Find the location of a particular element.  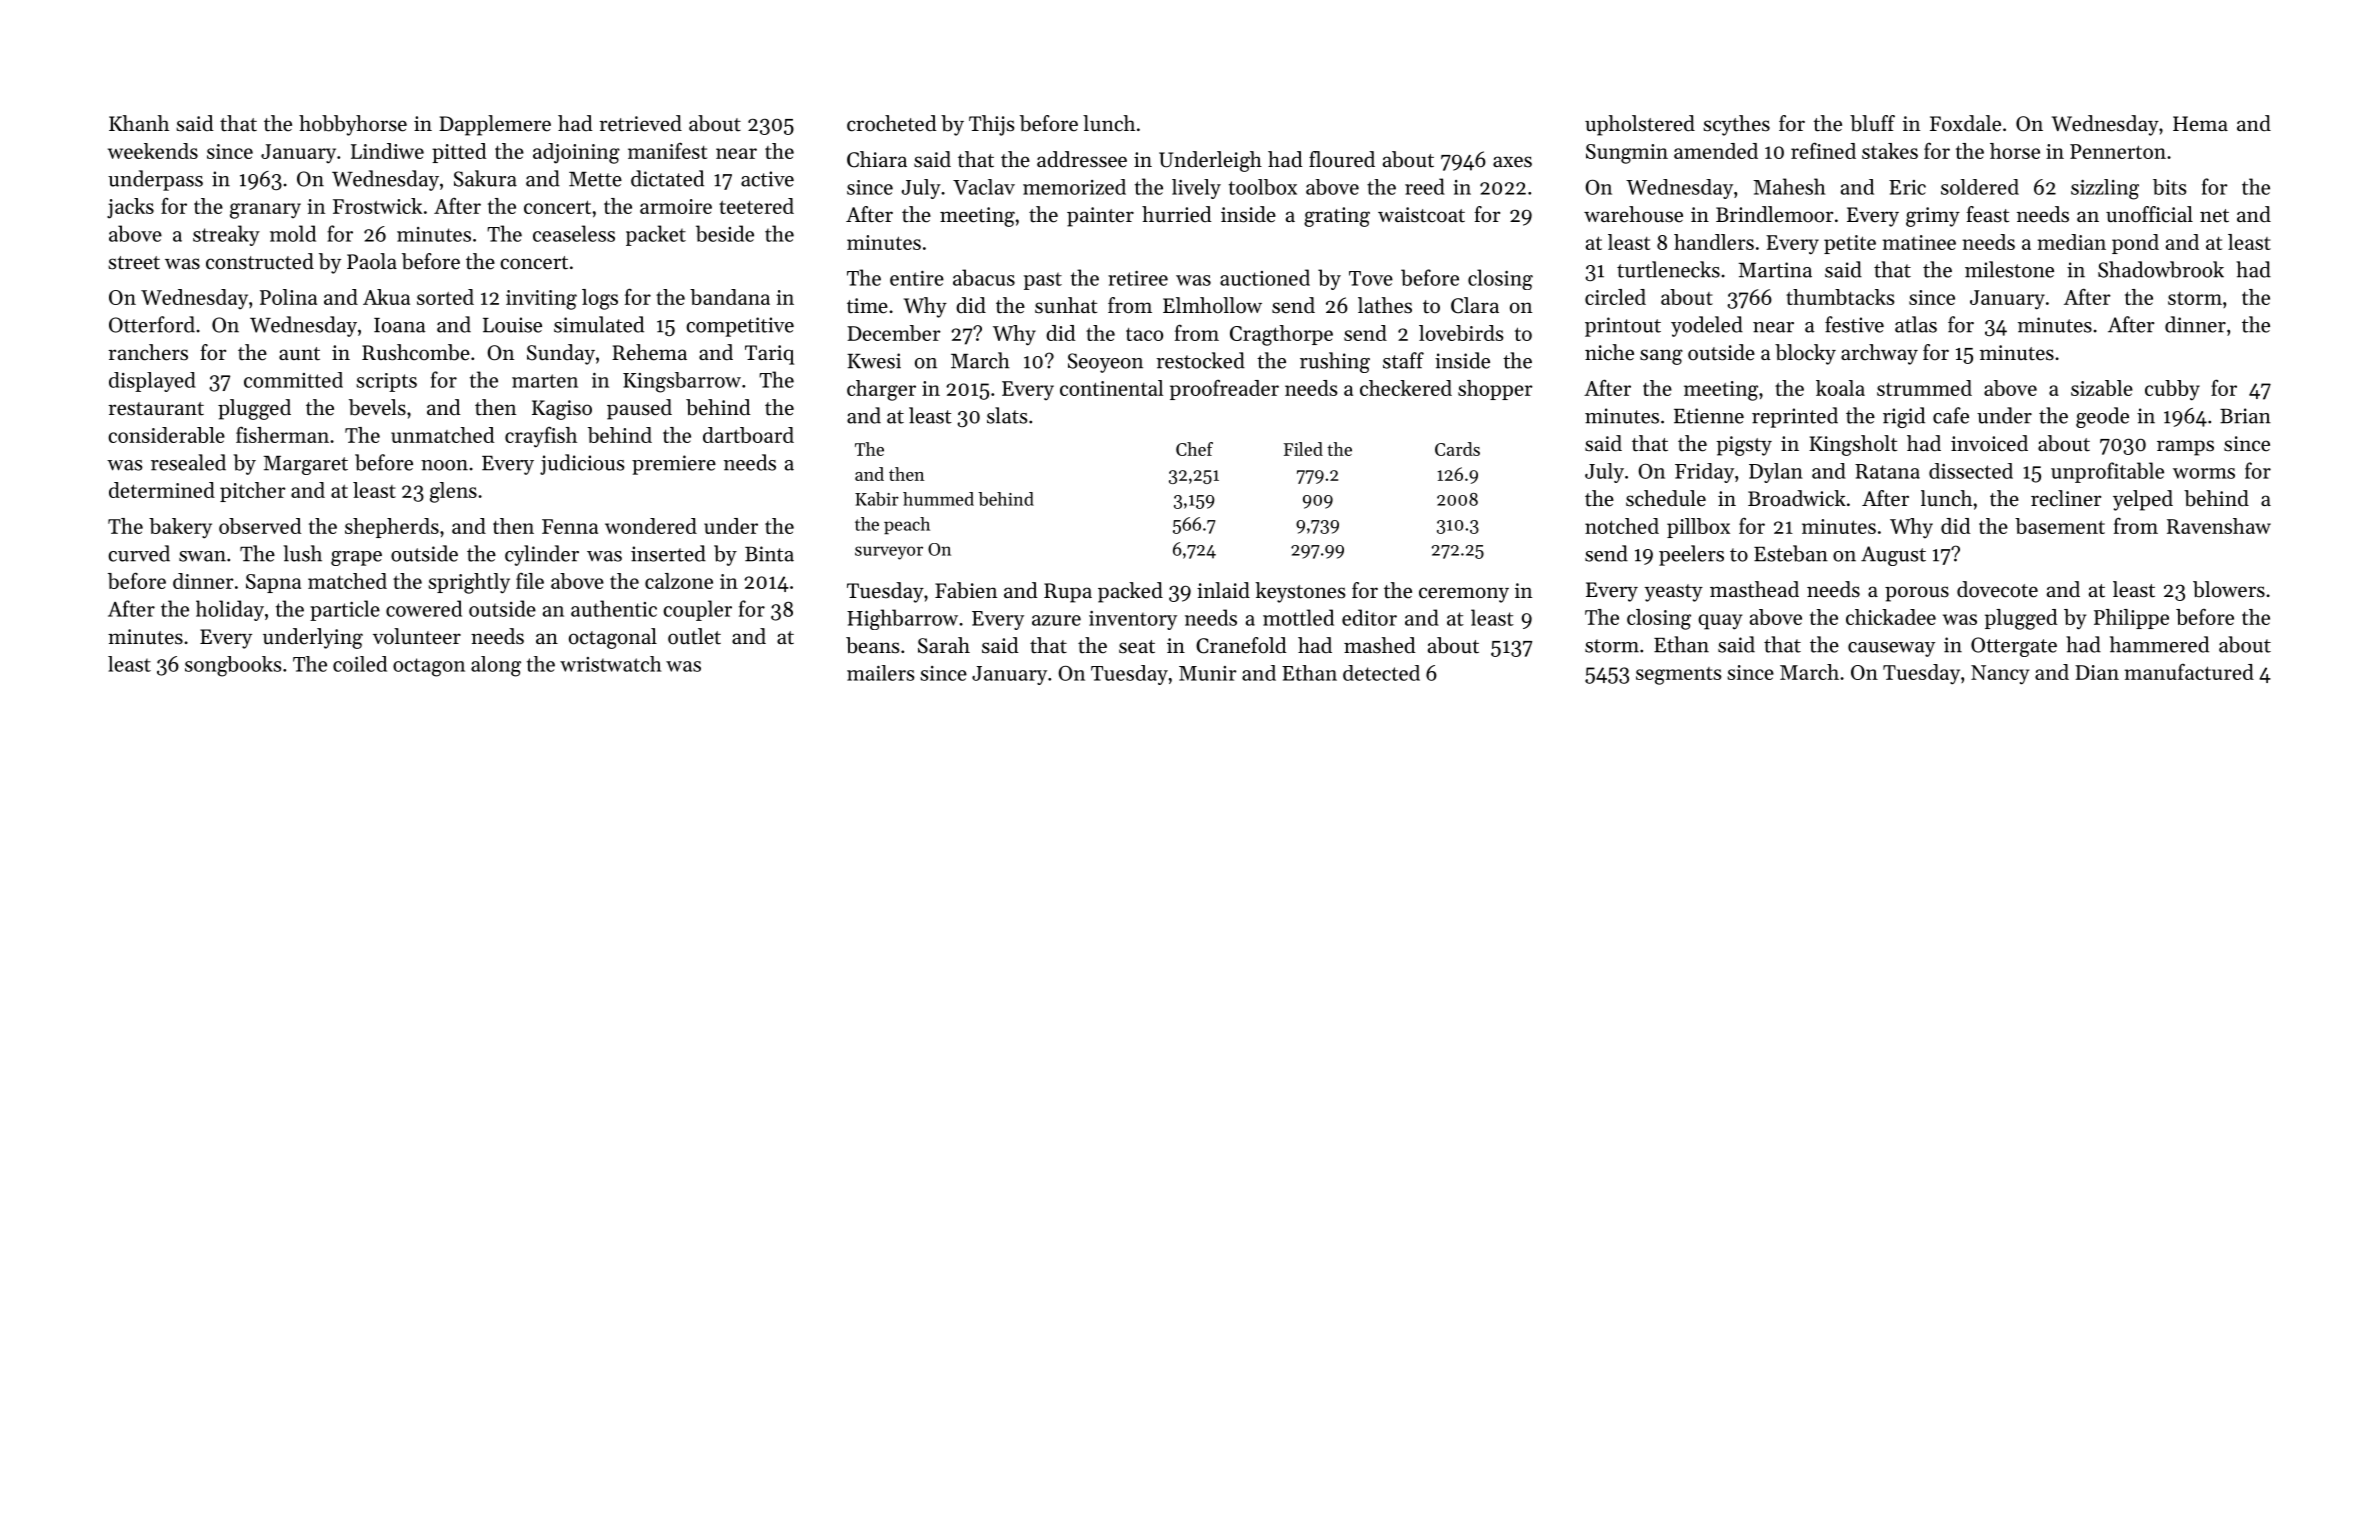

Nancy is located at coordinates (2000, 675).
